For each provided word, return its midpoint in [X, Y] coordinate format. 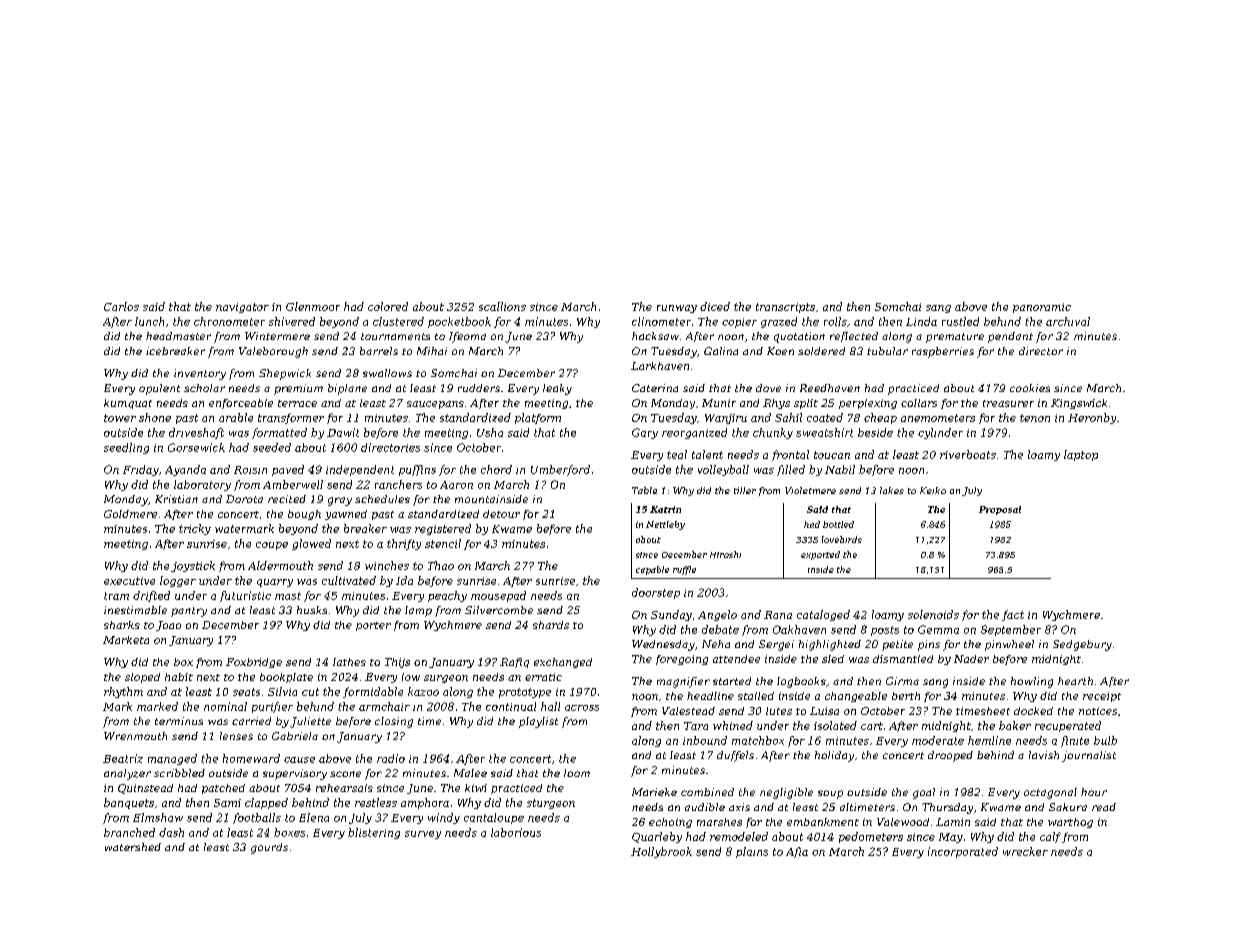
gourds [269, 848]
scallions [502, 306]
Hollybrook [661, 852]
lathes [349, 662]
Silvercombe [499, 610]
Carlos [121, 306]
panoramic [1042, 308]
